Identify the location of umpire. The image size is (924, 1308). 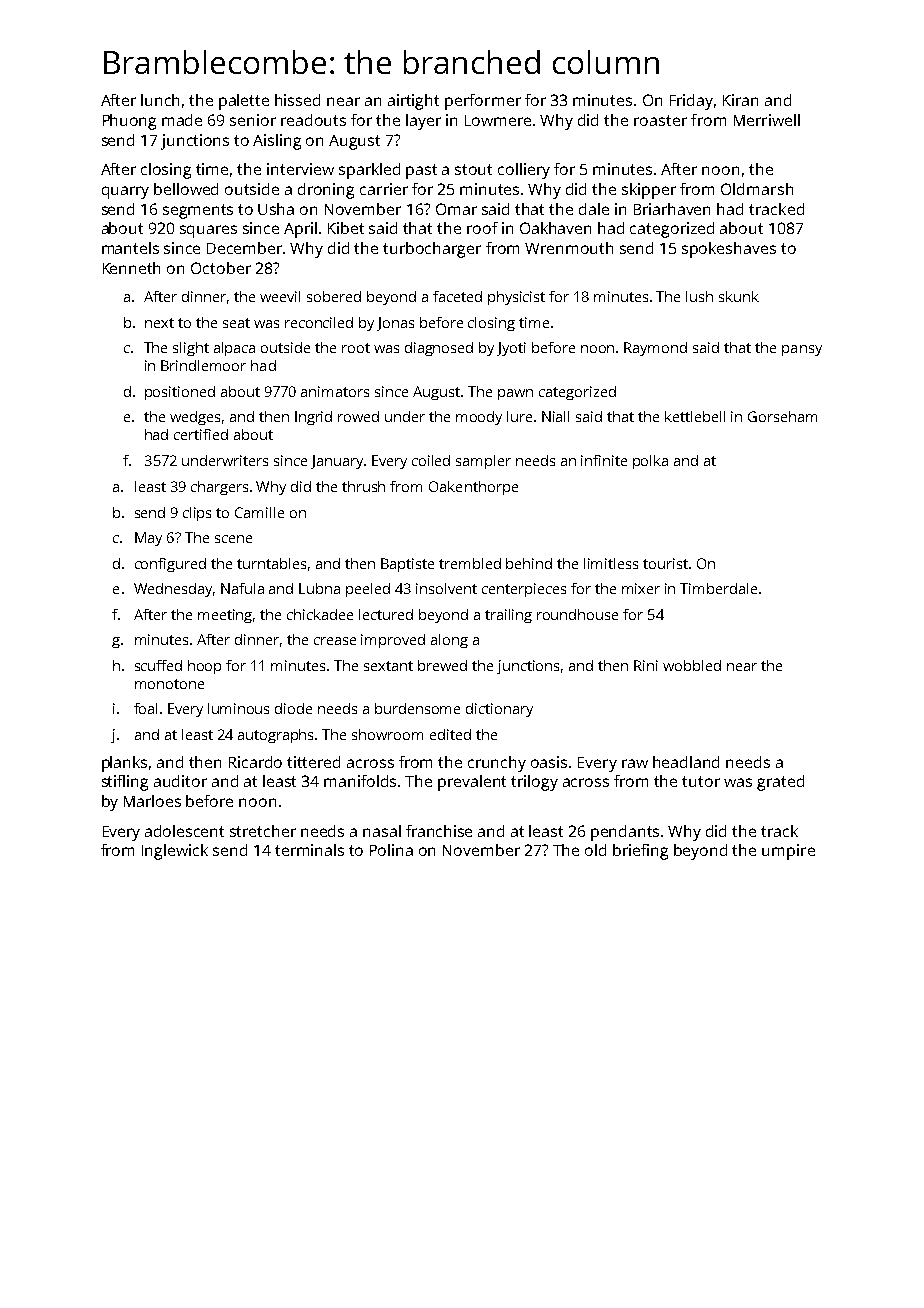
(788, 852).
